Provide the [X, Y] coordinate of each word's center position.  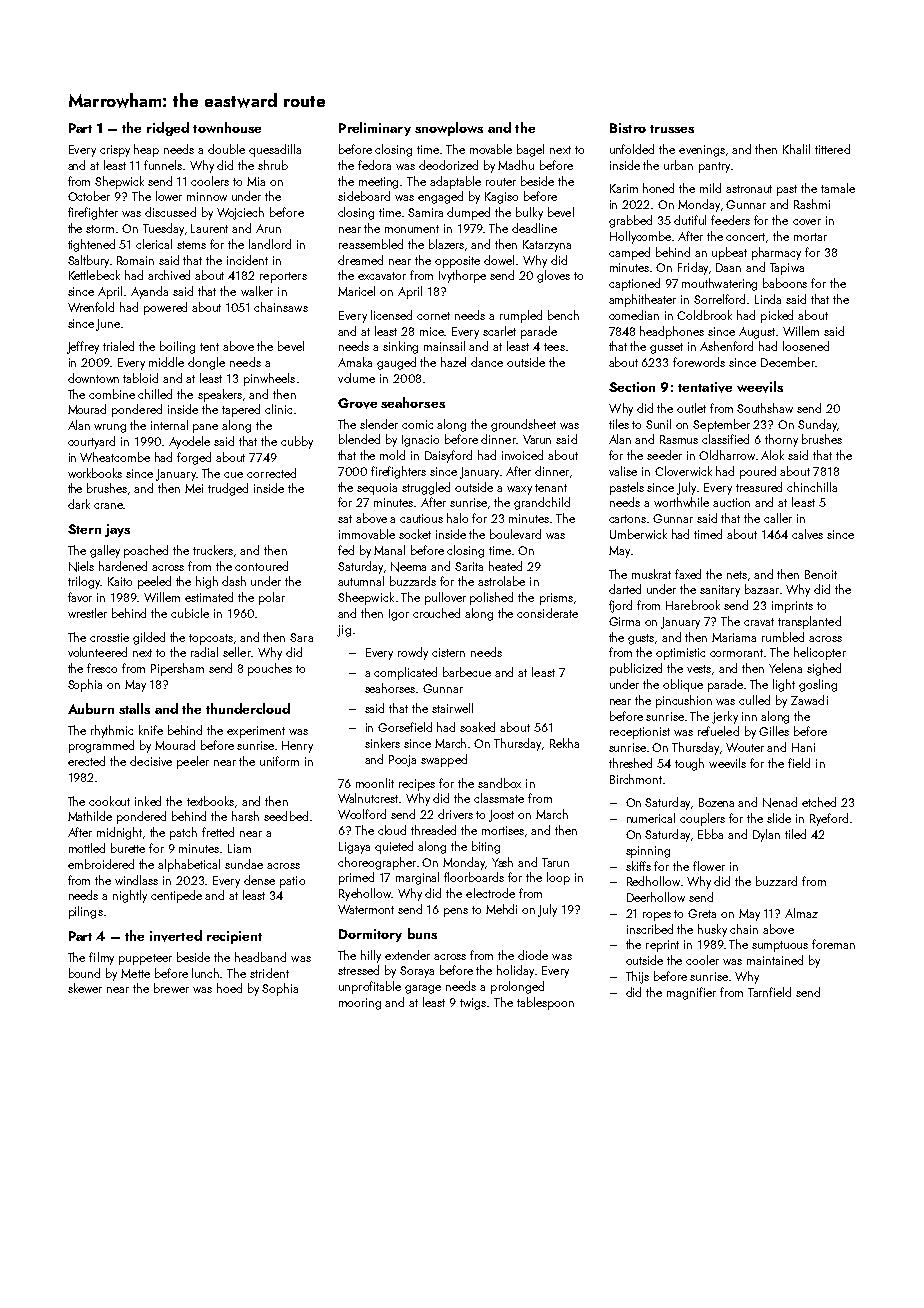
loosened [806, 346]
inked [148, 801]
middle [166, 362]
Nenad [780, 802]
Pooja [402, 761]
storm [100, 229]
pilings [86, 912]
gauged [396, 363]
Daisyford [448, 456]
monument [412, 229]
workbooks [95, 473]
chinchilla [812, 487]
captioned [634, 284]
